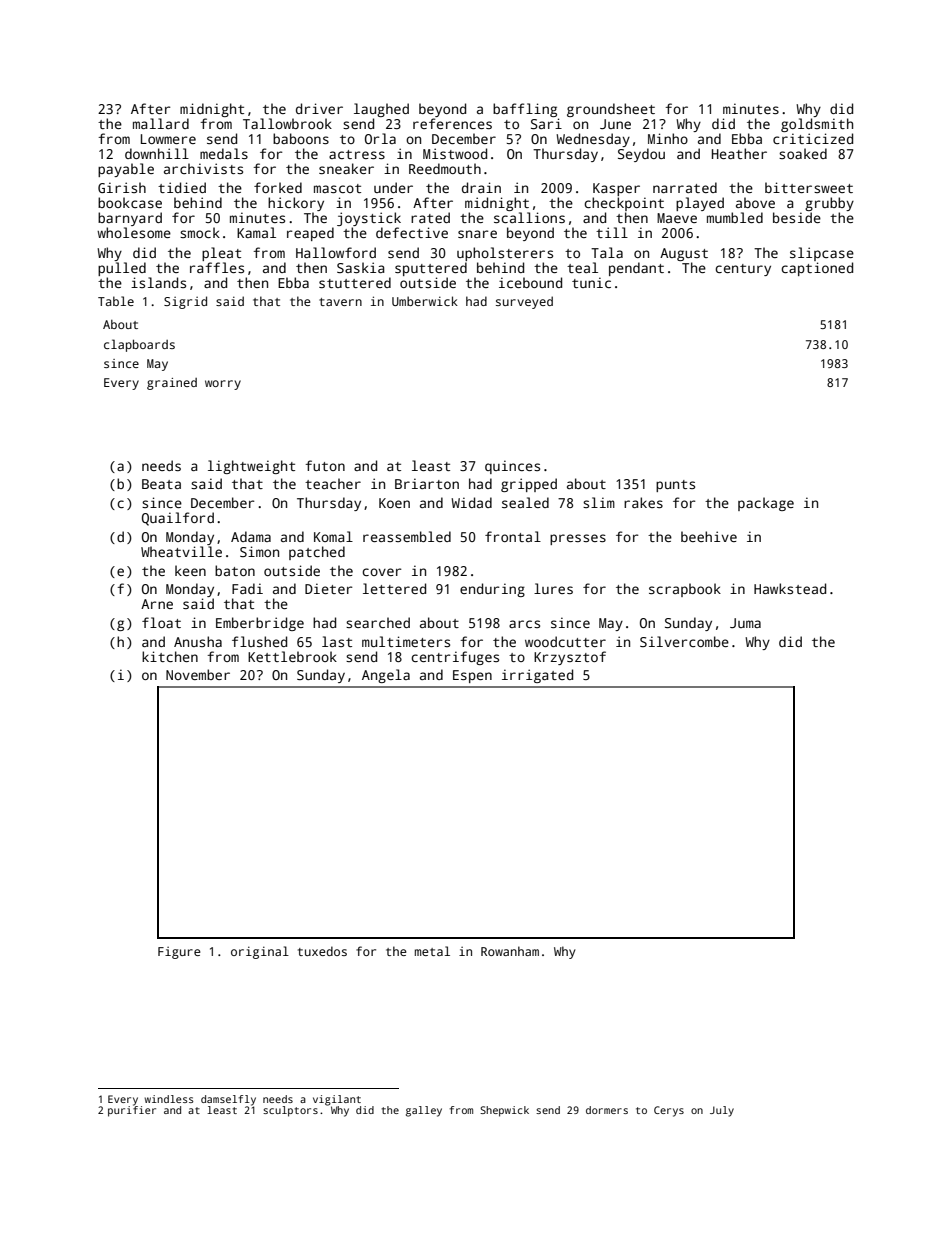 This image has height=1233, width=952. Describe the element at coordinates (161, 123) in the image. I see `mallard` at that location.
